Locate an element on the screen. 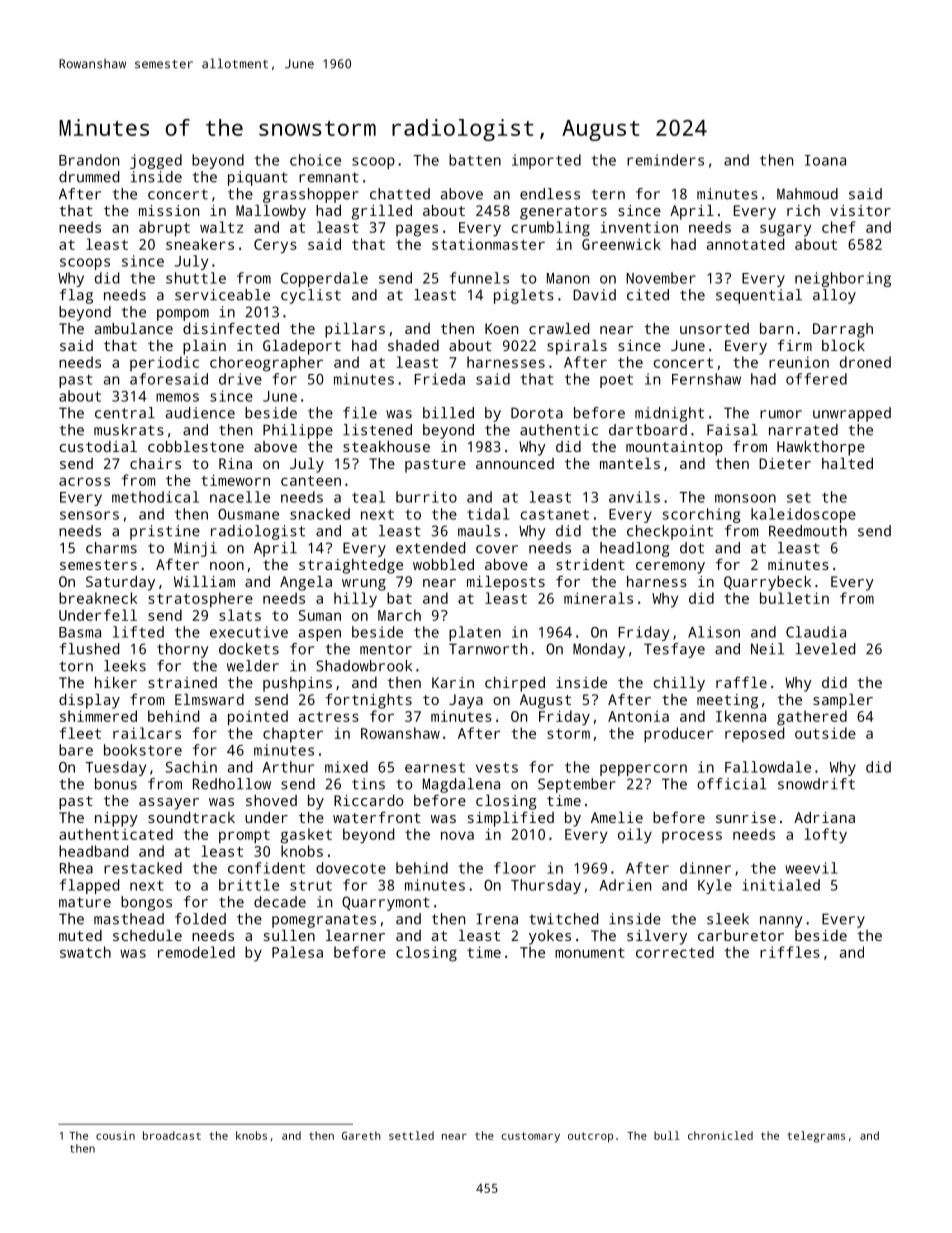 The image size is (952, 1233). pillars is located at coordinates (355, 330).
